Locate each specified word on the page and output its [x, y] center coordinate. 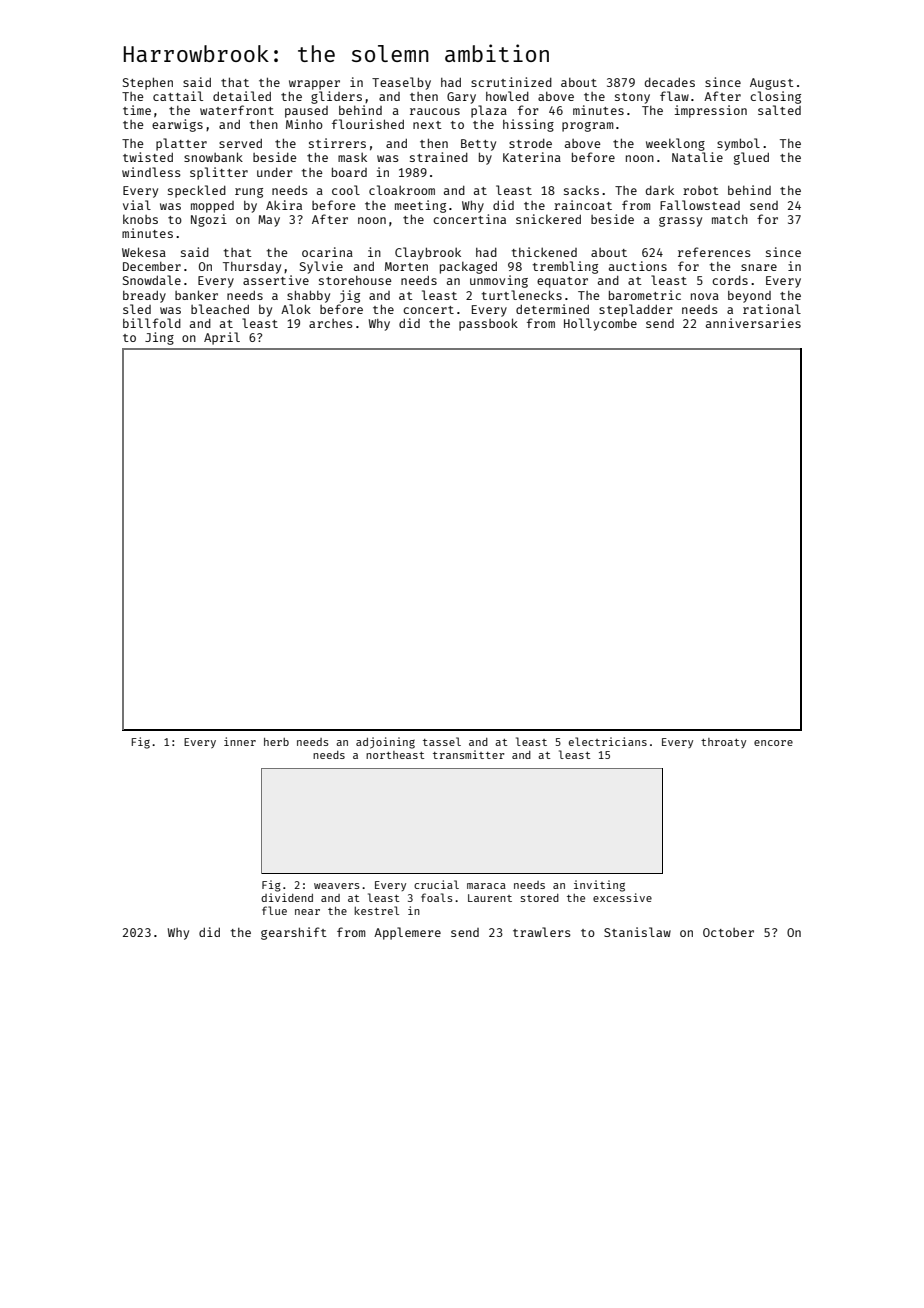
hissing [528, 125]
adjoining [385, 743]
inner [240, 741]
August [772, 84]
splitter [219, 173]
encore [773, 743]
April [222, 338]
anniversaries [753, 323]
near [307, 912]
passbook [488, 324]
